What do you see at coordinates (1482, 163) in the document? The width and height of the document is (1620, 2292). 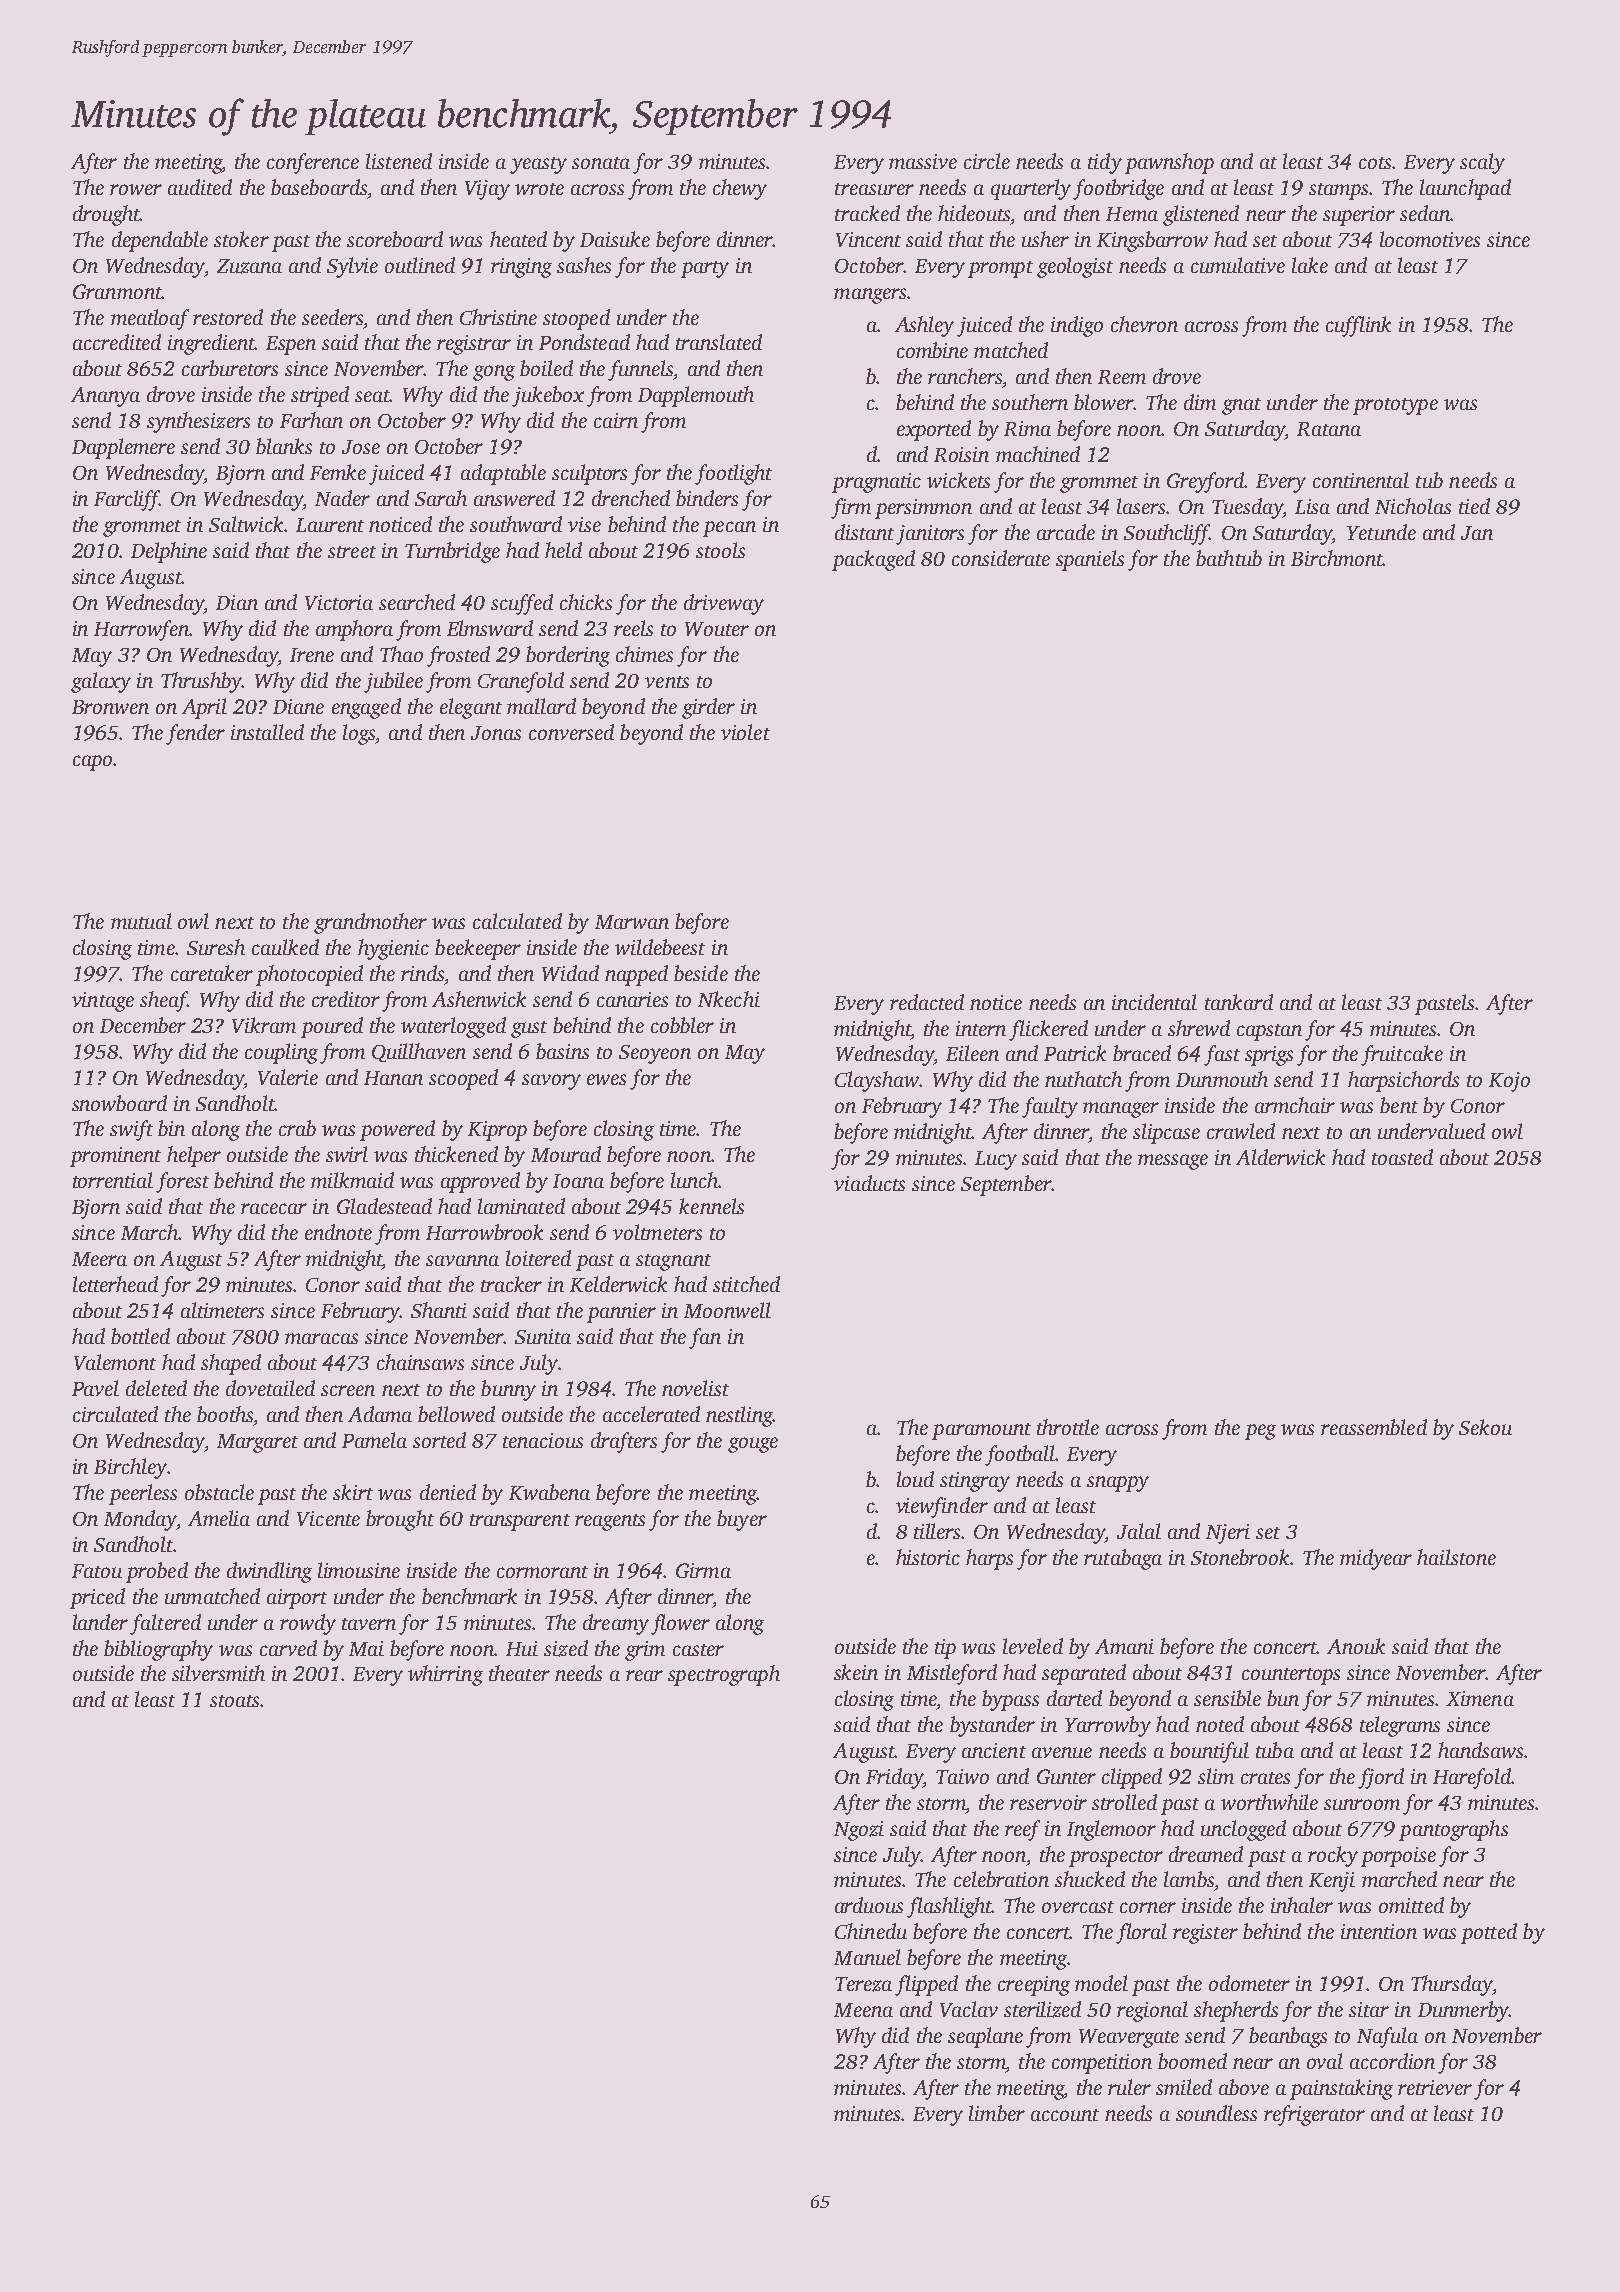 I see `scaly` at bounding box center [1482, 163].
